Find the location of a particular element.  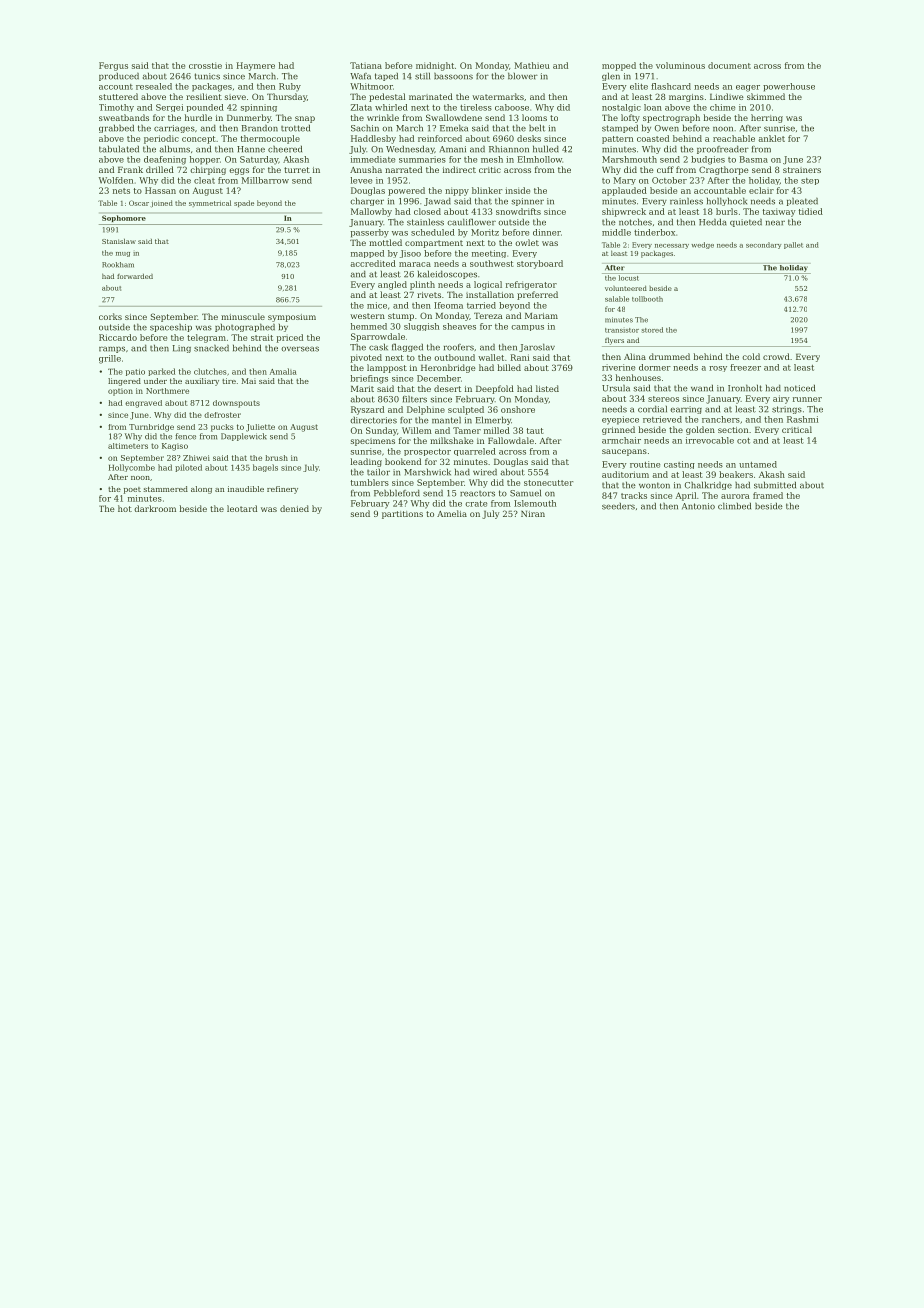

specimens is located at coordinates (373, 442).
